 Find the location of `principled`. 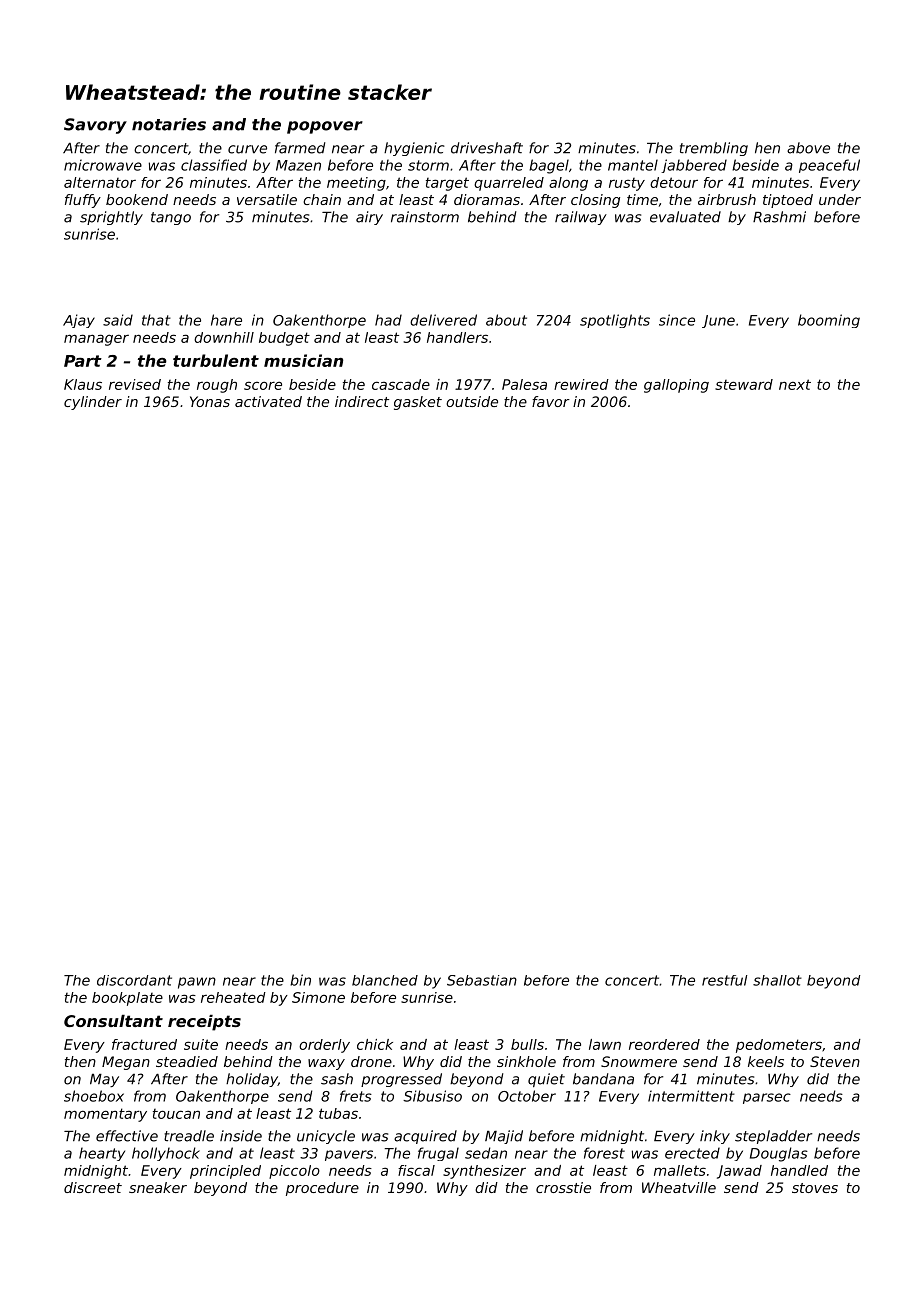

principled is located at coordinates (225, 1172).
